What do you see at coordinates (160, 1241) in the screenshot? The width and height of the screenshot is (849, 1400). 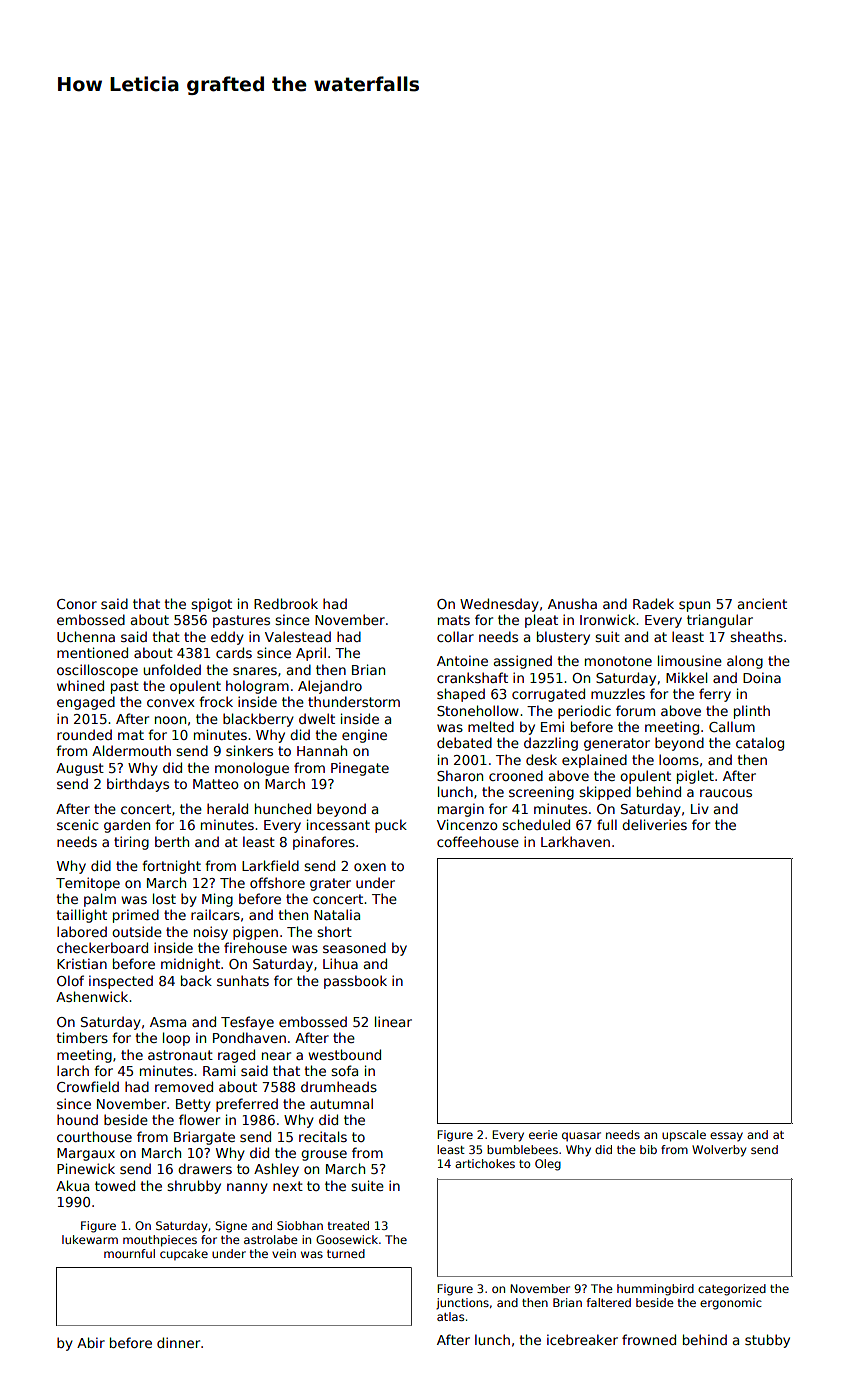 I see `mouthpieces` at bounding box center [160, 1241].
